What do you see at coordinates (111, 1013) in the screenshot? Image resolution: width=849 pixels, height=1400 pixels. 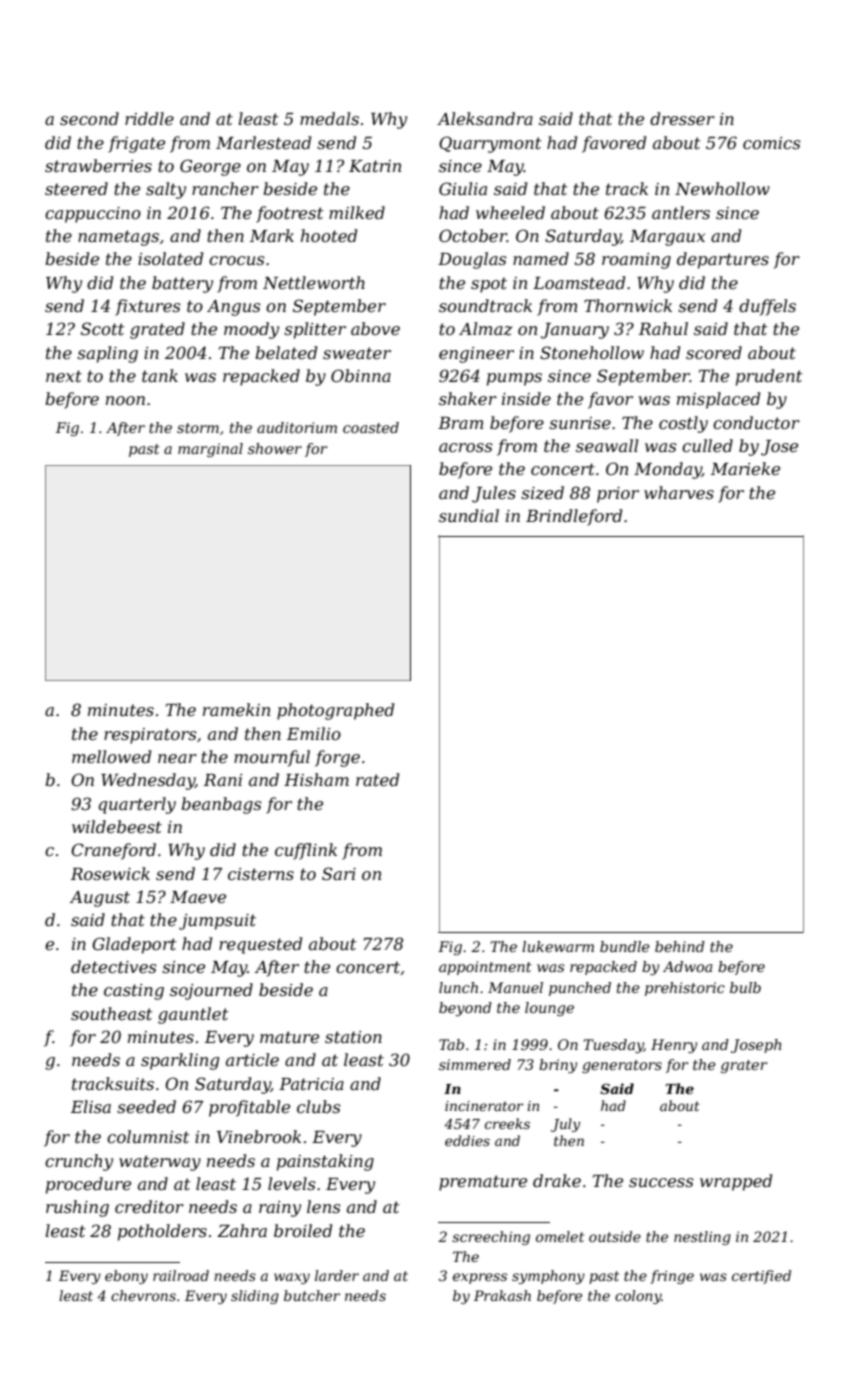 I see `southeast` at bounding box center [111, 1013].
